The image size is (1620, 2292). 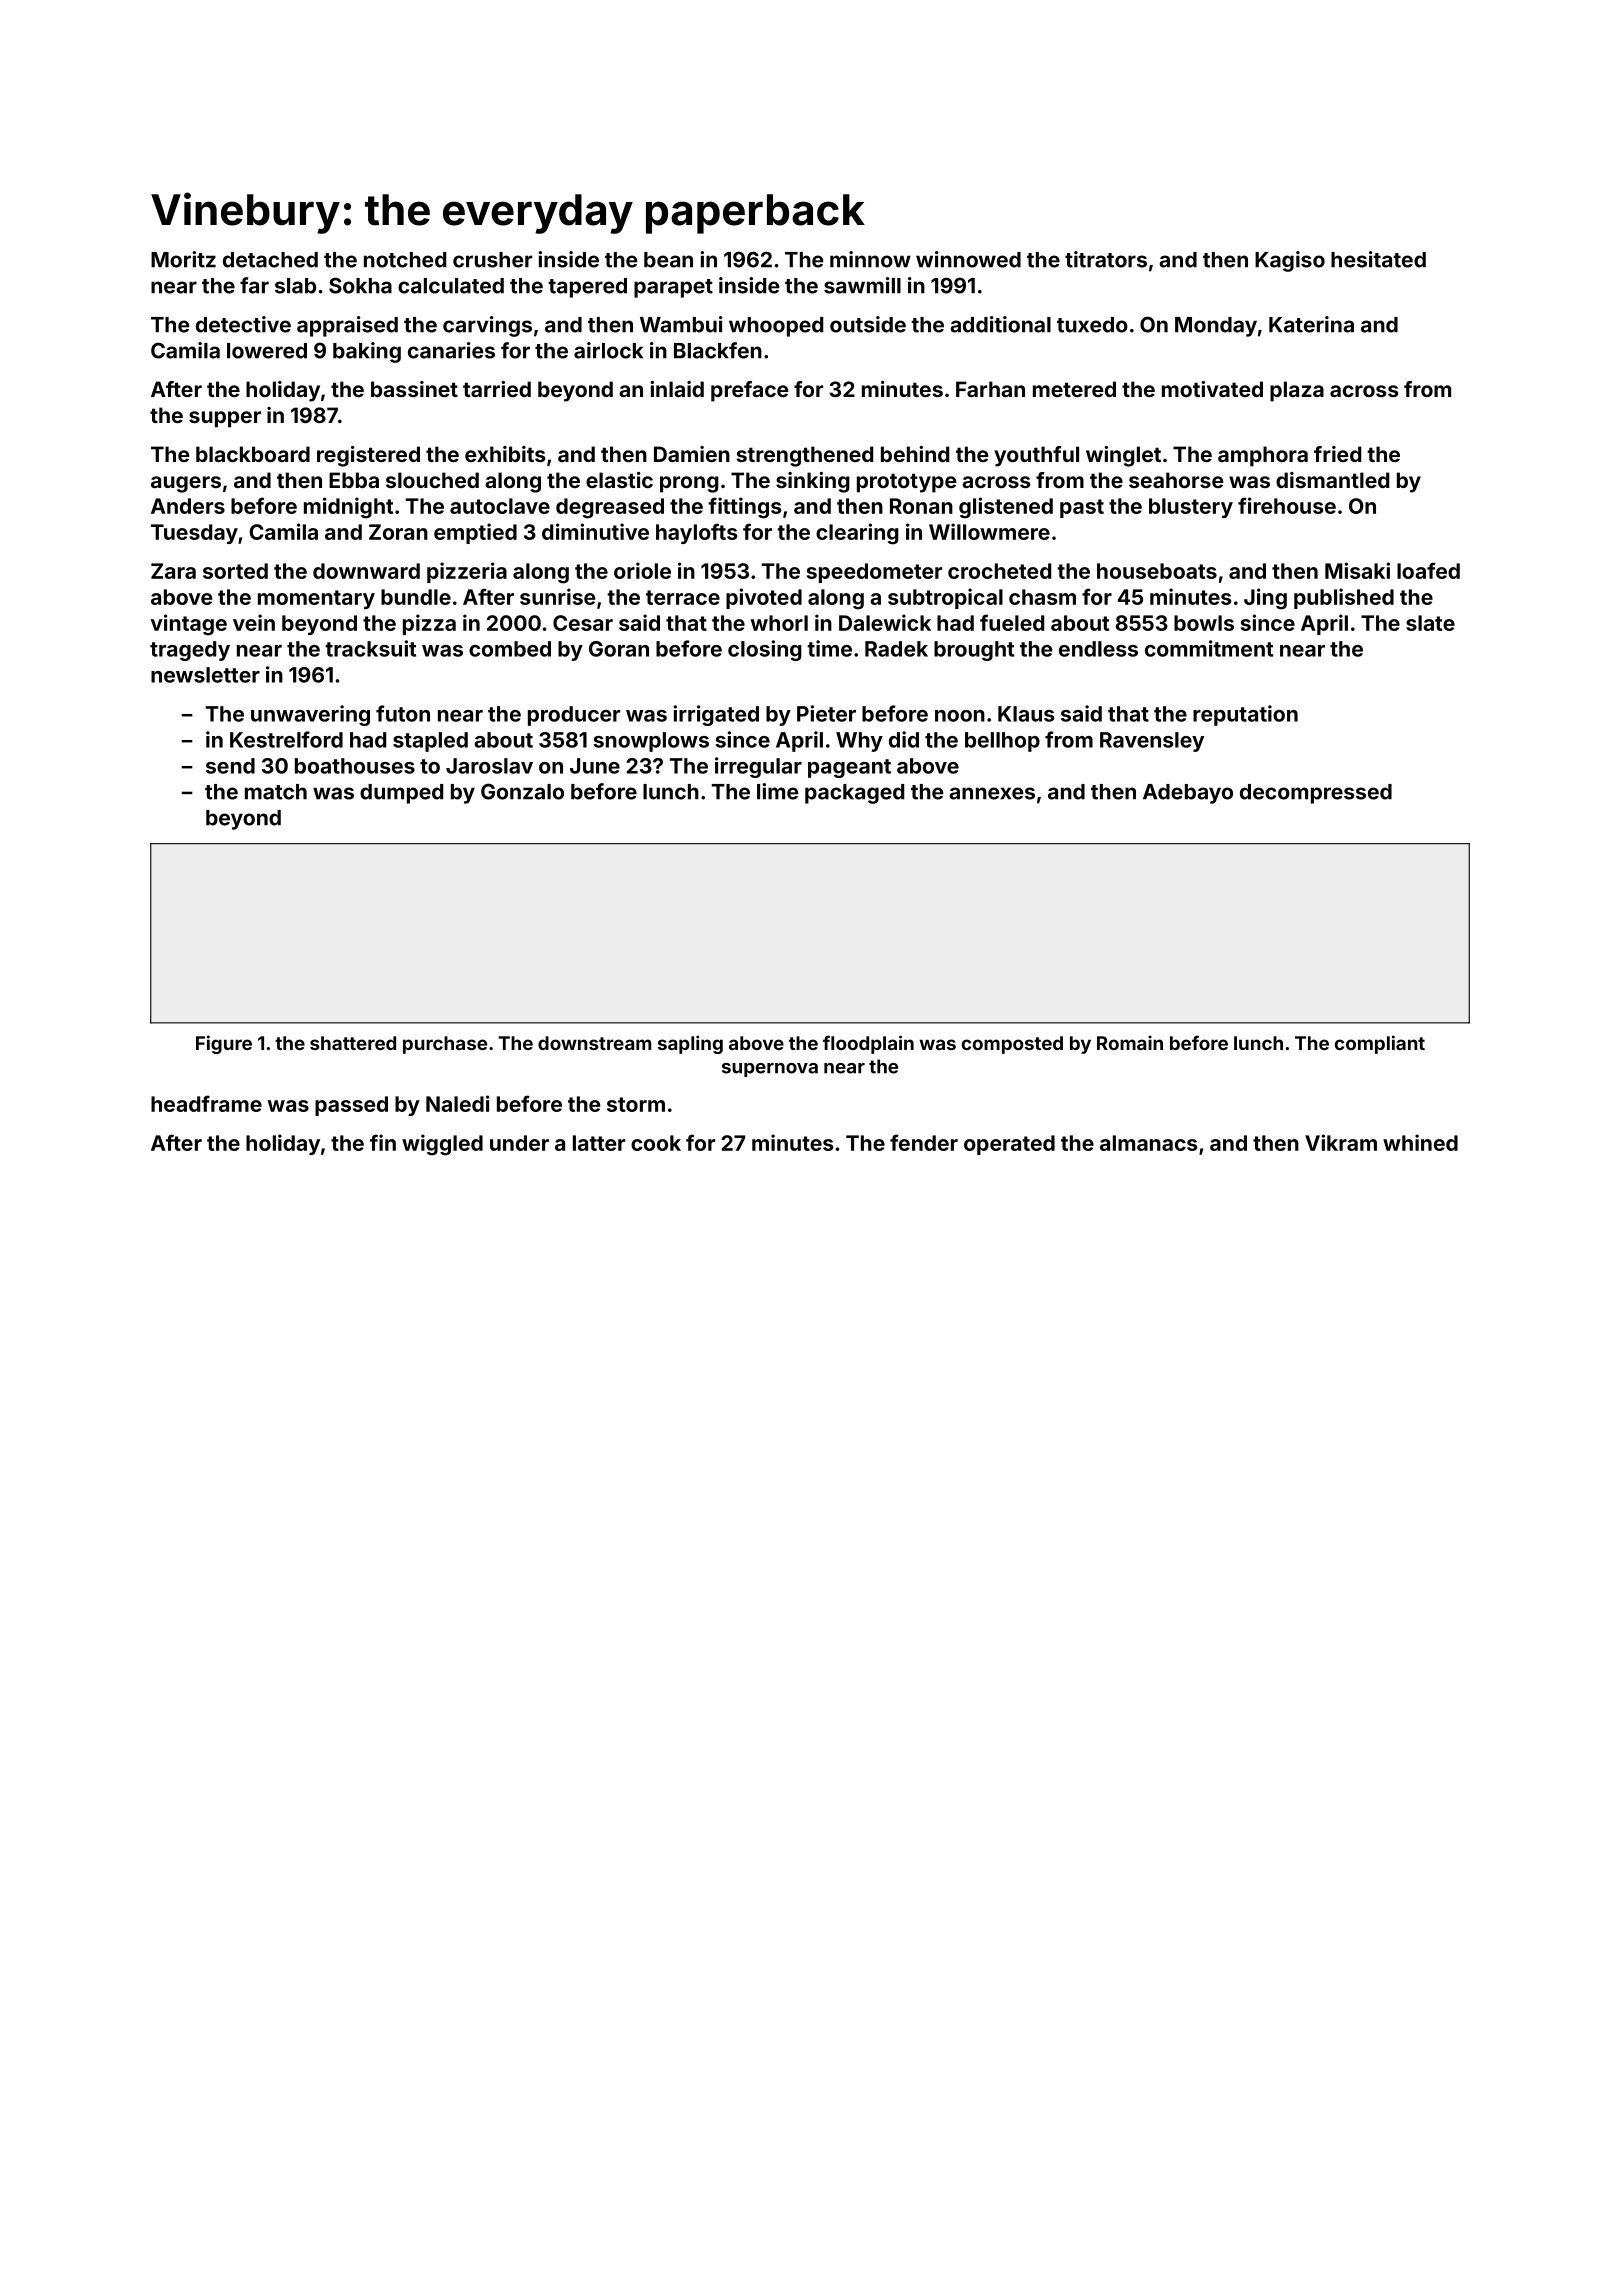 I want to click on Dalewick, so click(x=885, y=622).
